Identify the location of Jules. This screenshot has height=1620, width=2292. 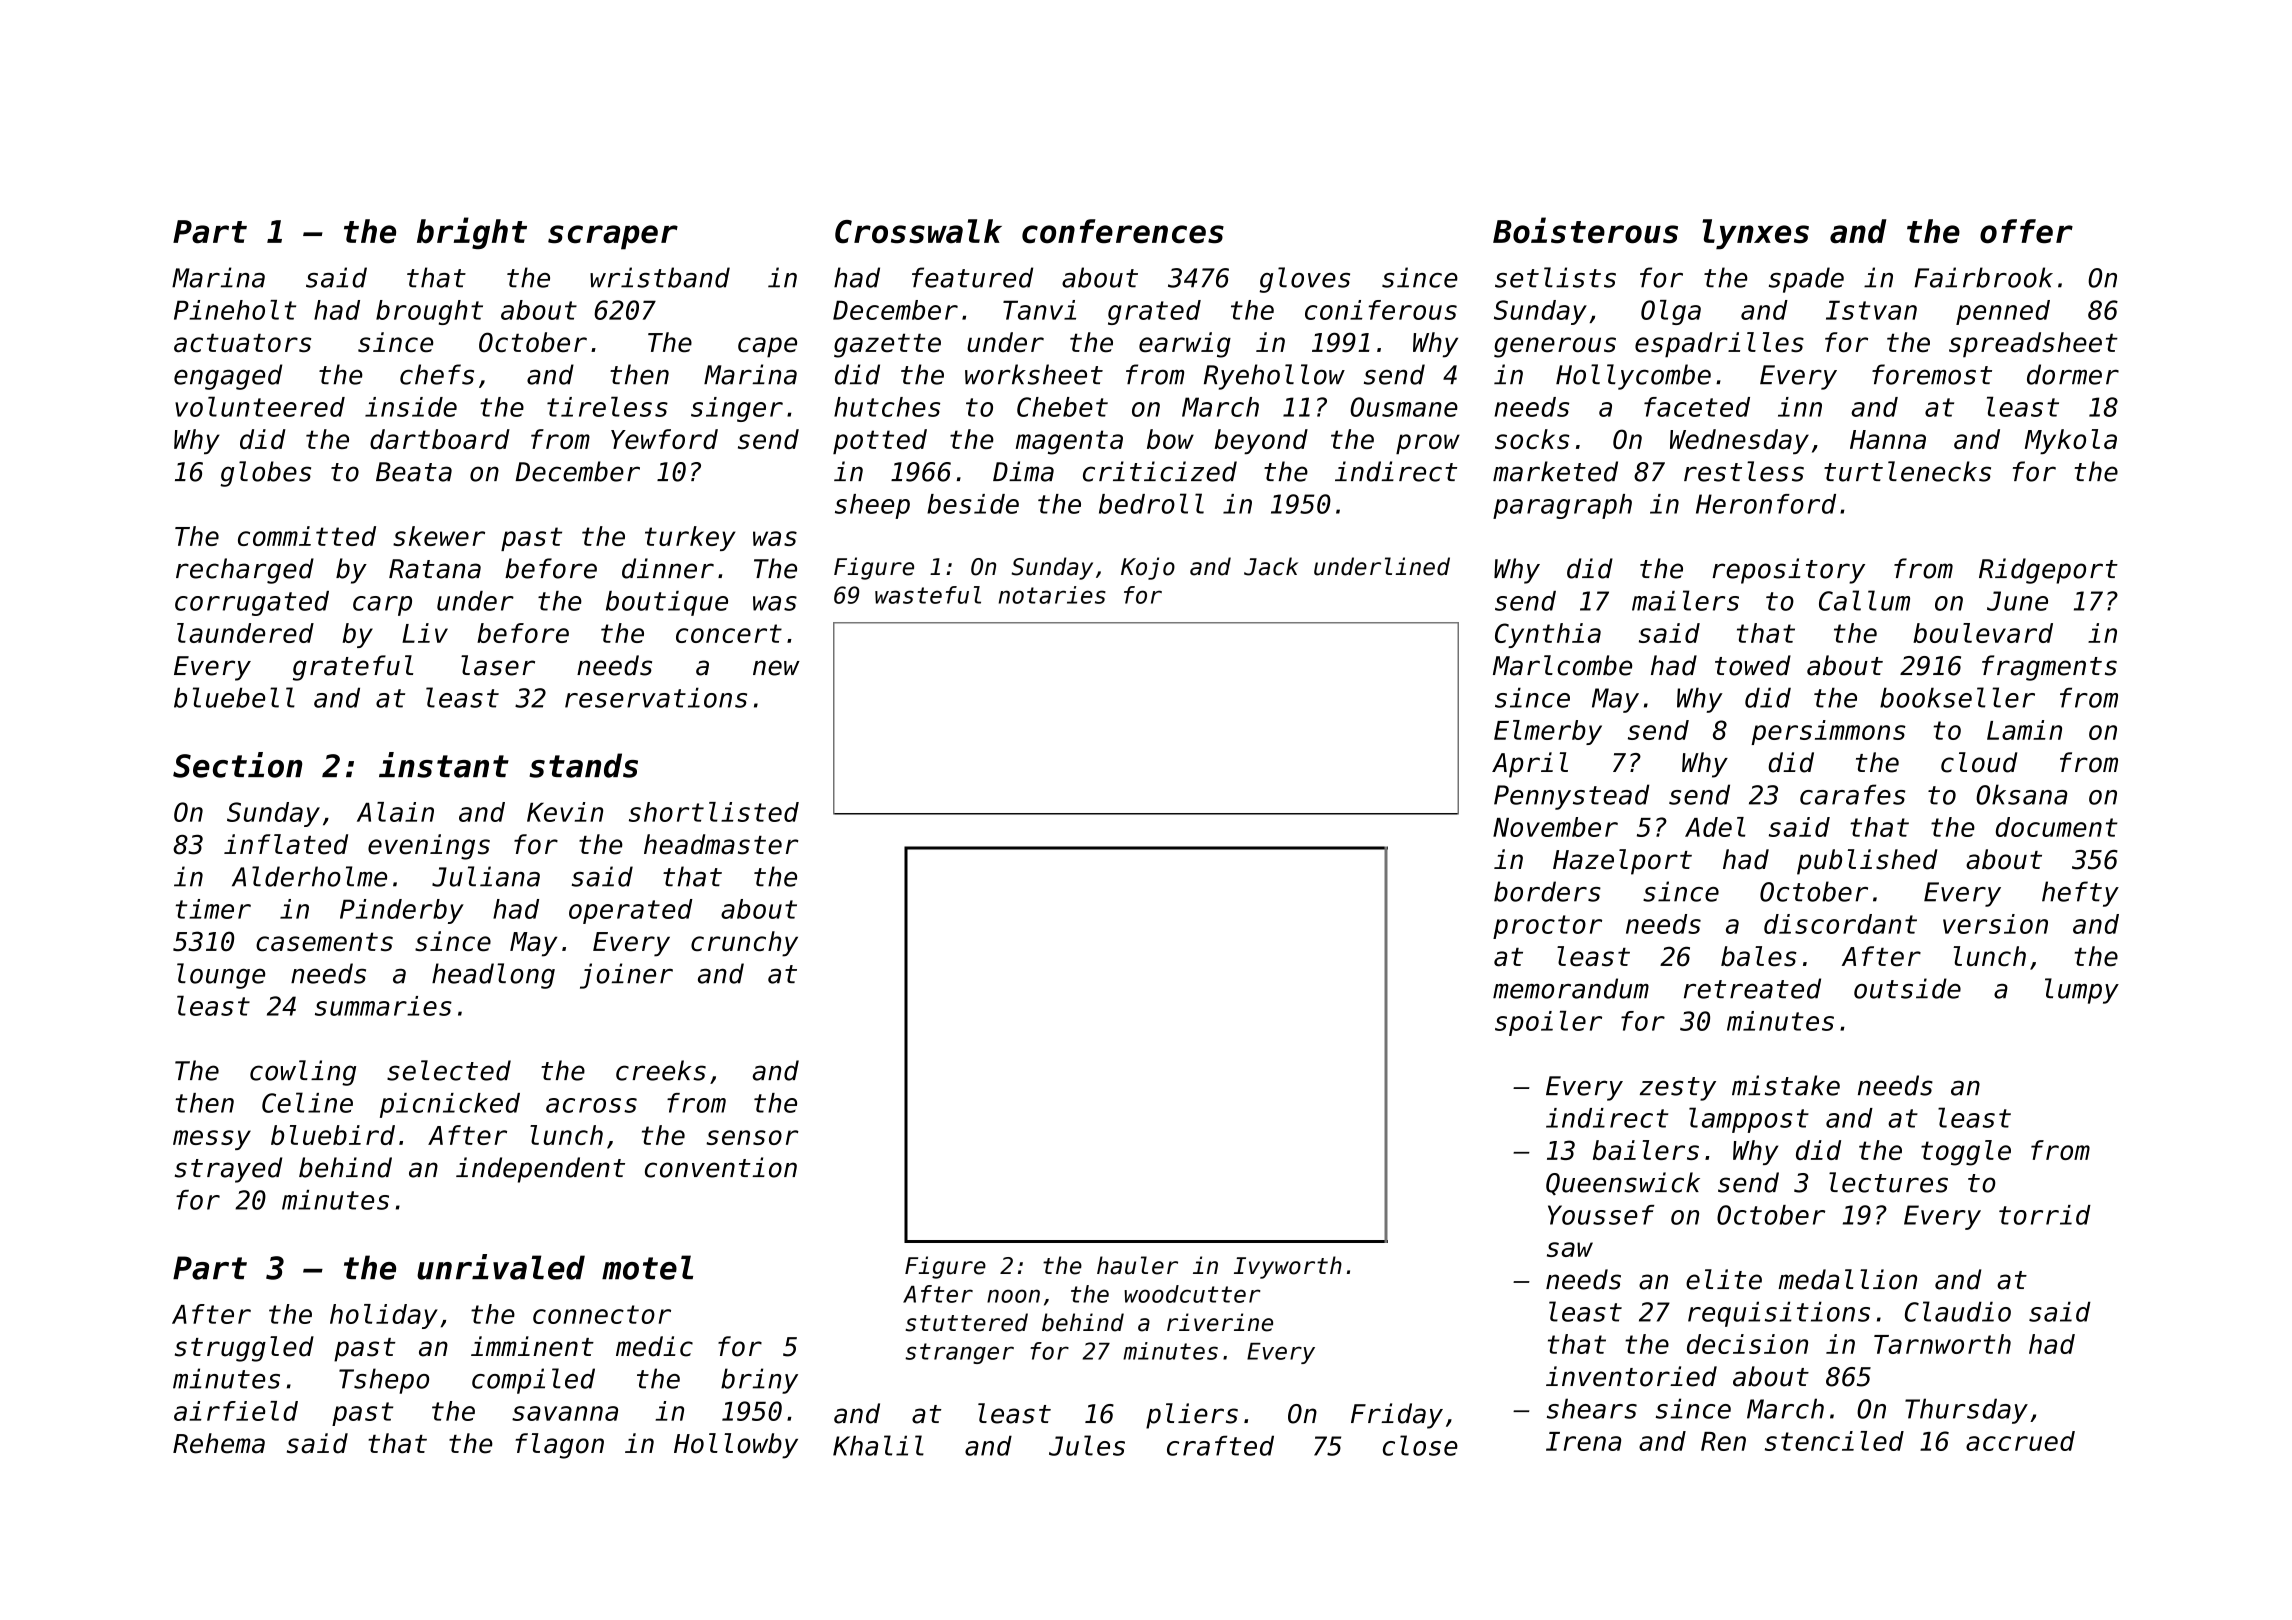
(1087, 1445).
